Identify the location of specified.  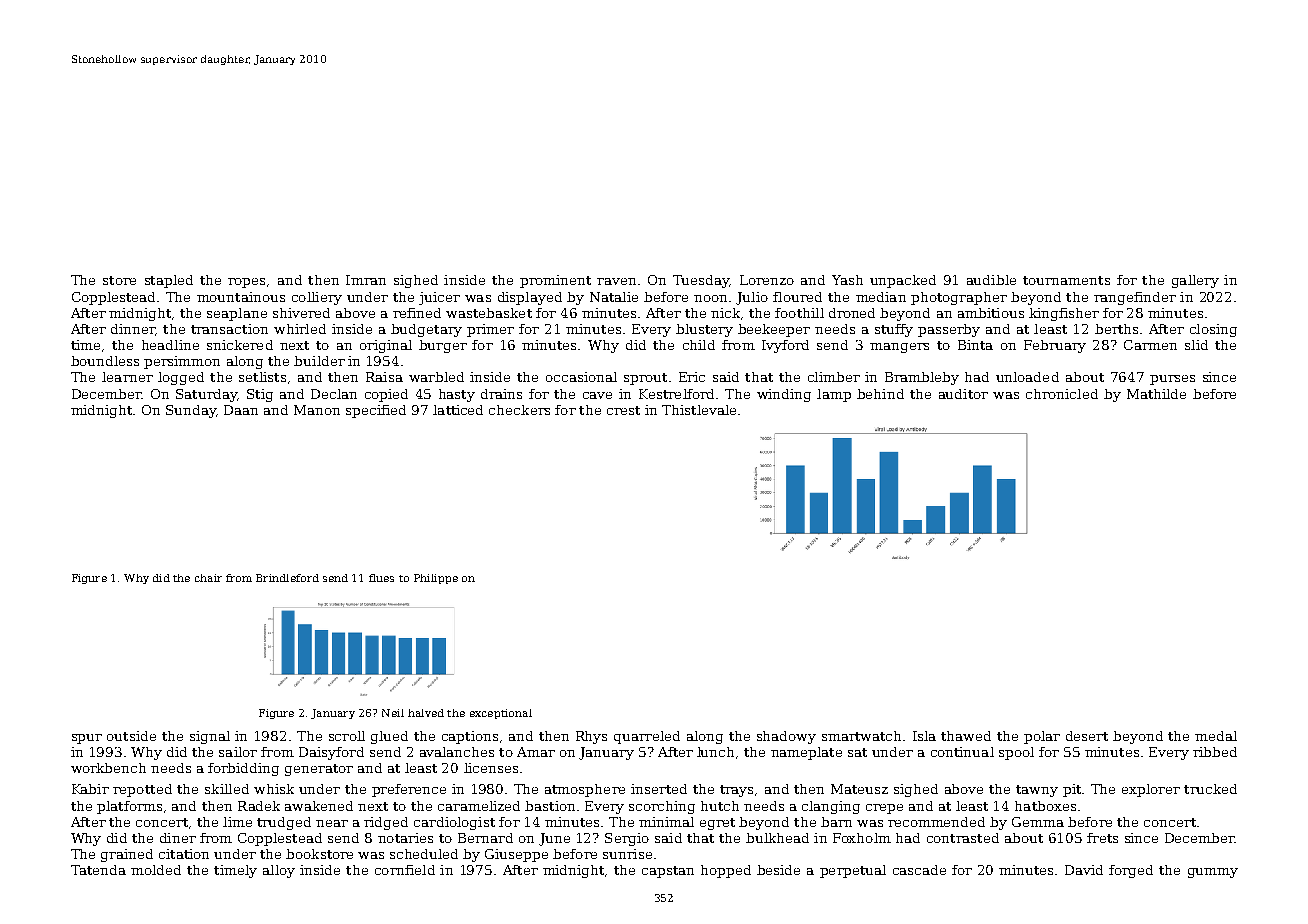
(376, 411).
